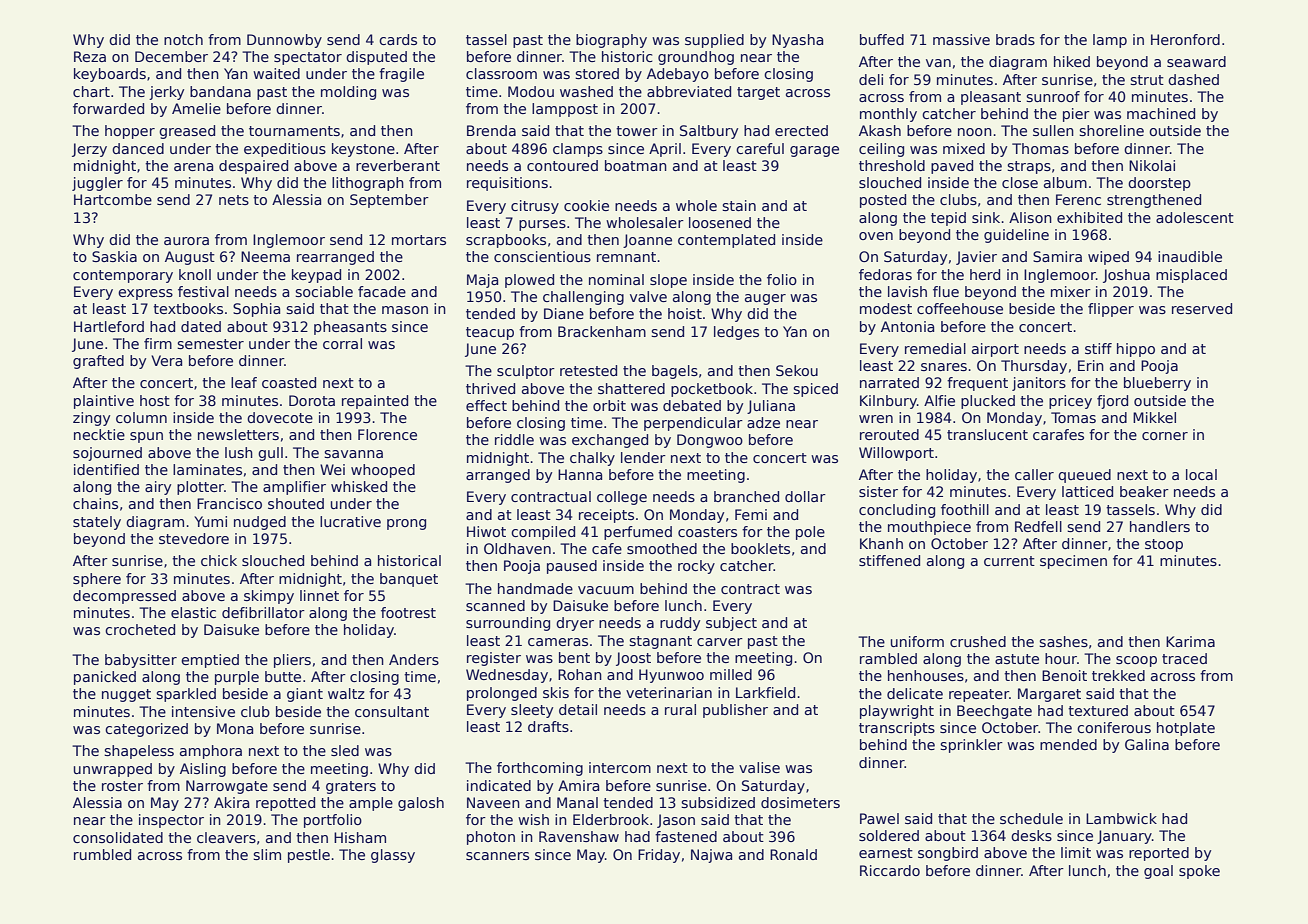  What do you see at coordinates (965, 509) in the screenshot?
I see `foothill` at bounding box center [965, 509].
